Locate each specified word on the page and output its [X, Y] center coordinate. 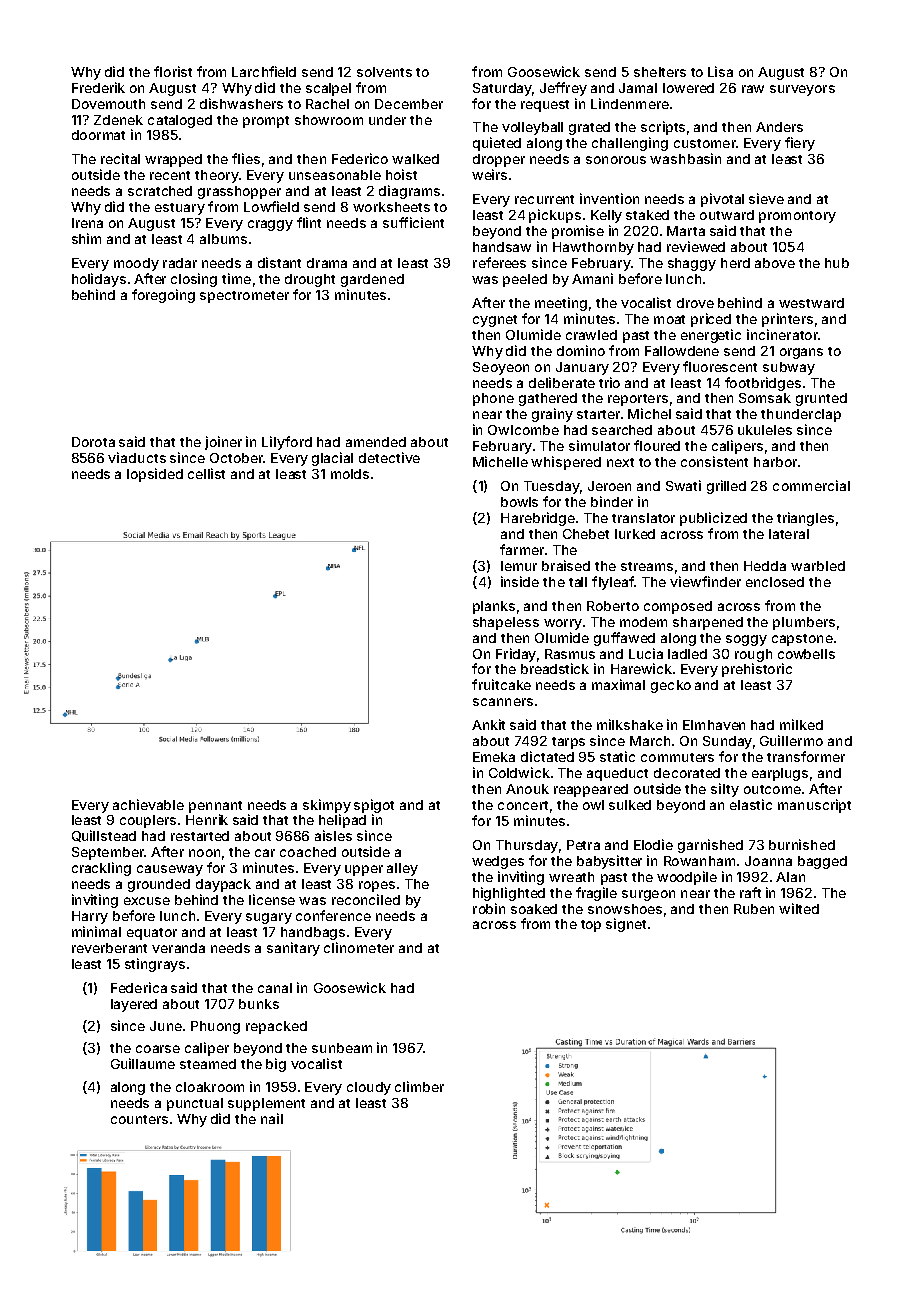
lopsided [155, 475]
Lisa [720, 71]
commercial [811, 485]
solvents [384, 72]
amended [376, 442]
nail [272, 1118]
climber [419, 1086]
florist [173, 71]
